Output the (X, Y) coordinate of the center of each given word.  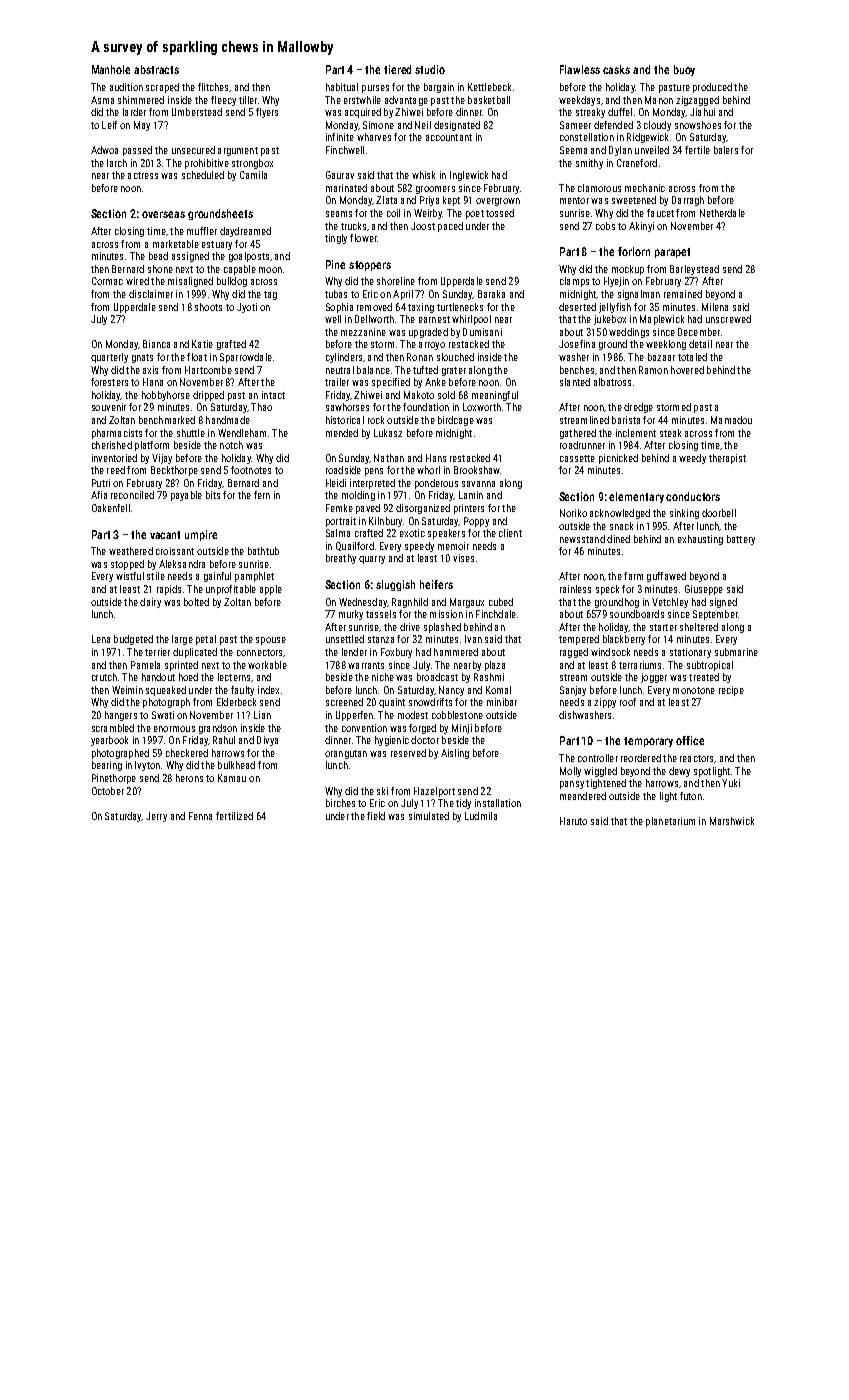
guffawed (666, 577)
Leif (109, 125)
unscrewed (728, 319)
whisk (423, 175)
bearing (107, 766)
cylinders (344, 358)
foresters (109, 382)
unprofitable (231, 590)
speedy (419, 547)
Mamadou (731, 420)
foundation (426, 407)
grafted (231, 345)
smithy (589, 164)
